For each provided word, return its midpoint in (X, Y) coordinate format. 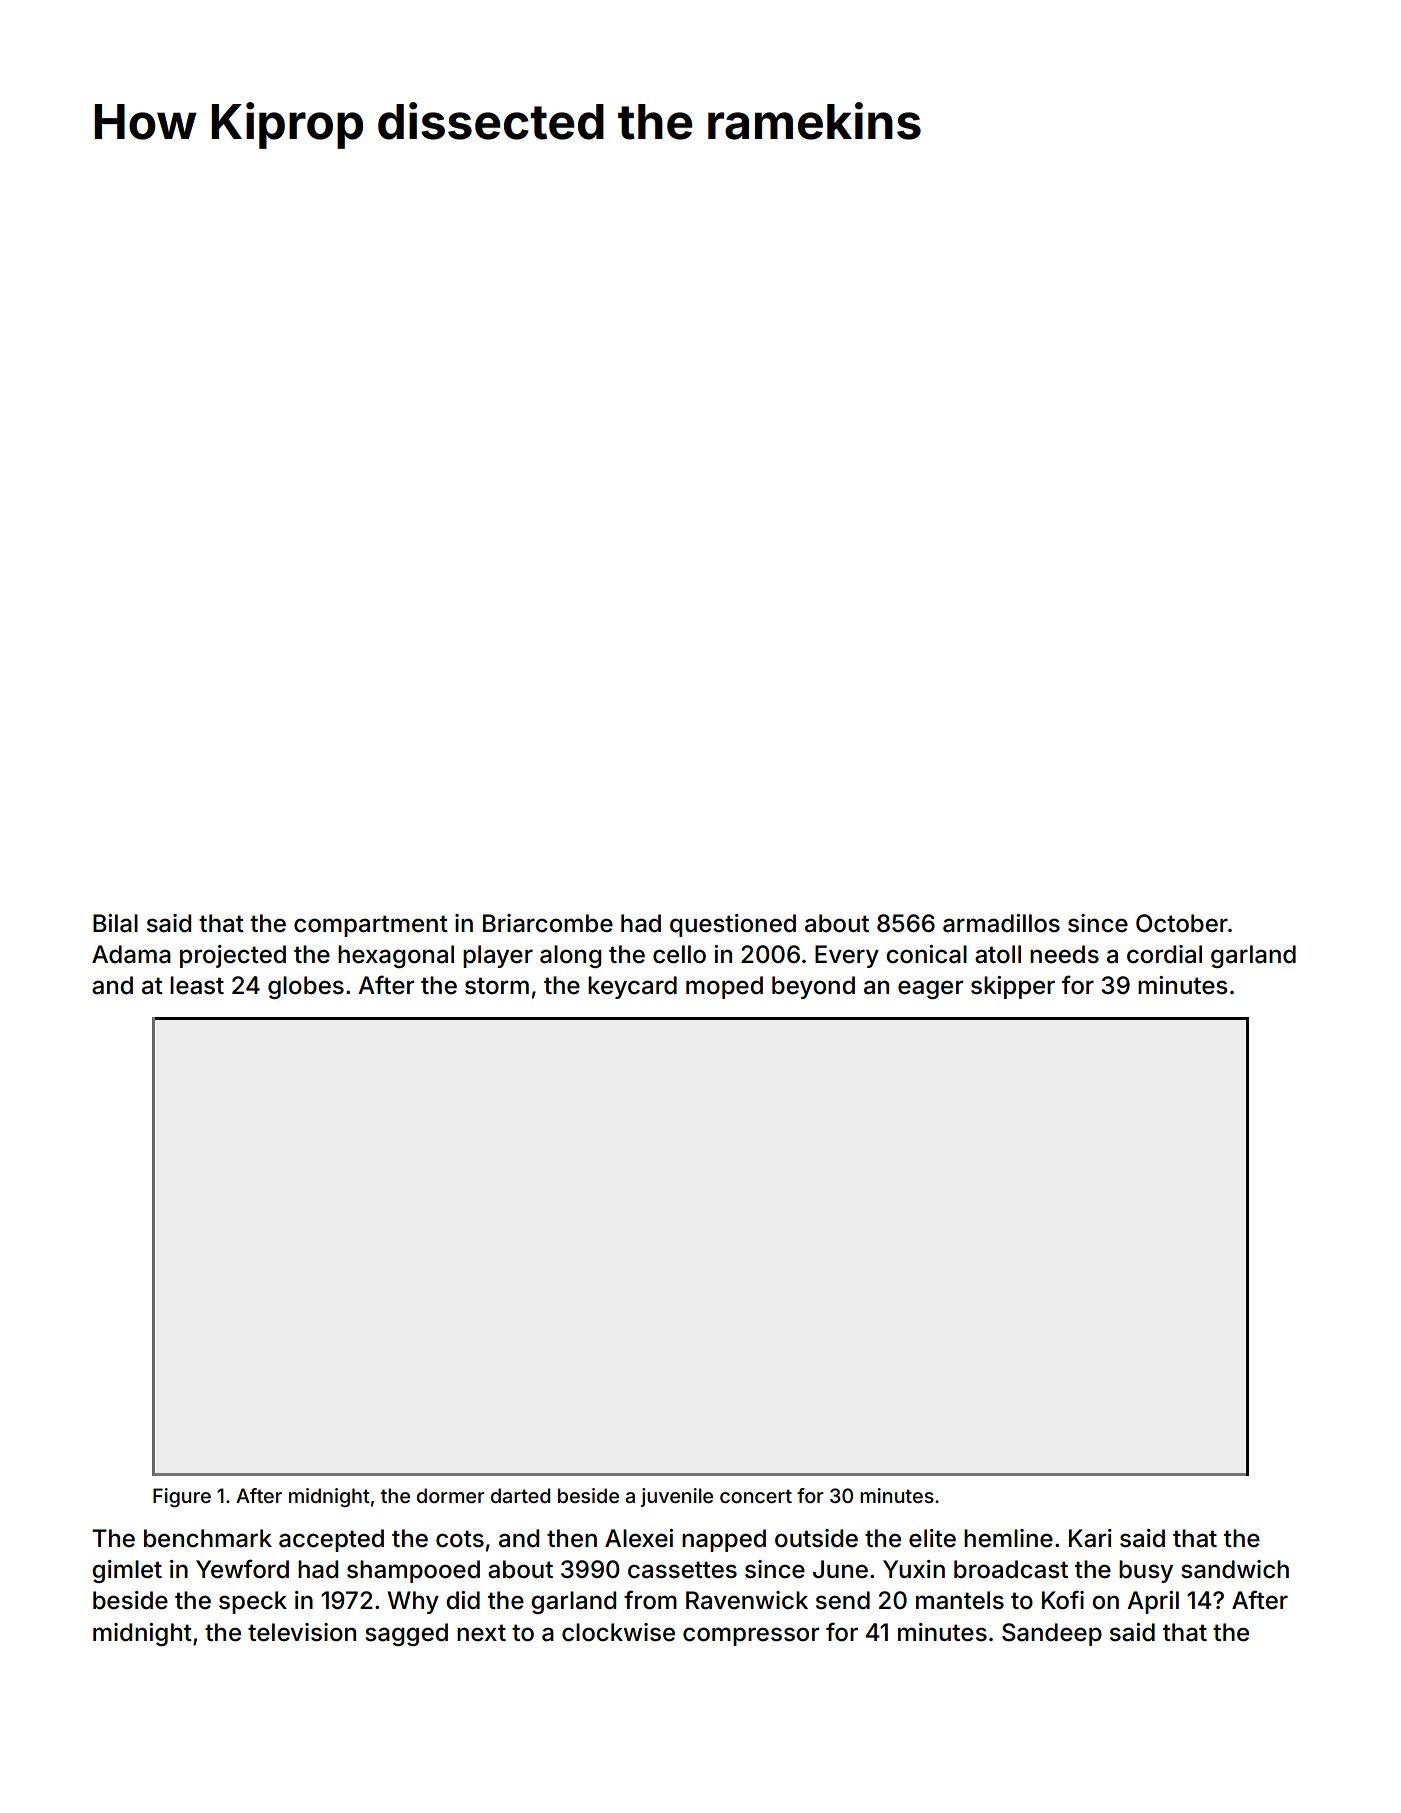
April (1153, 1602)
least (197, 985)
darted (520, 1495)
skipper (1013, 987)
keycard (632, 987)
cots (460, 1539)
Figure (182, 1498)
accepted (331, 1540)
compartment (371, 926)
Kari (1090, 1538)
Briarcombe (548, 923)
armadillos (1001, 923)
